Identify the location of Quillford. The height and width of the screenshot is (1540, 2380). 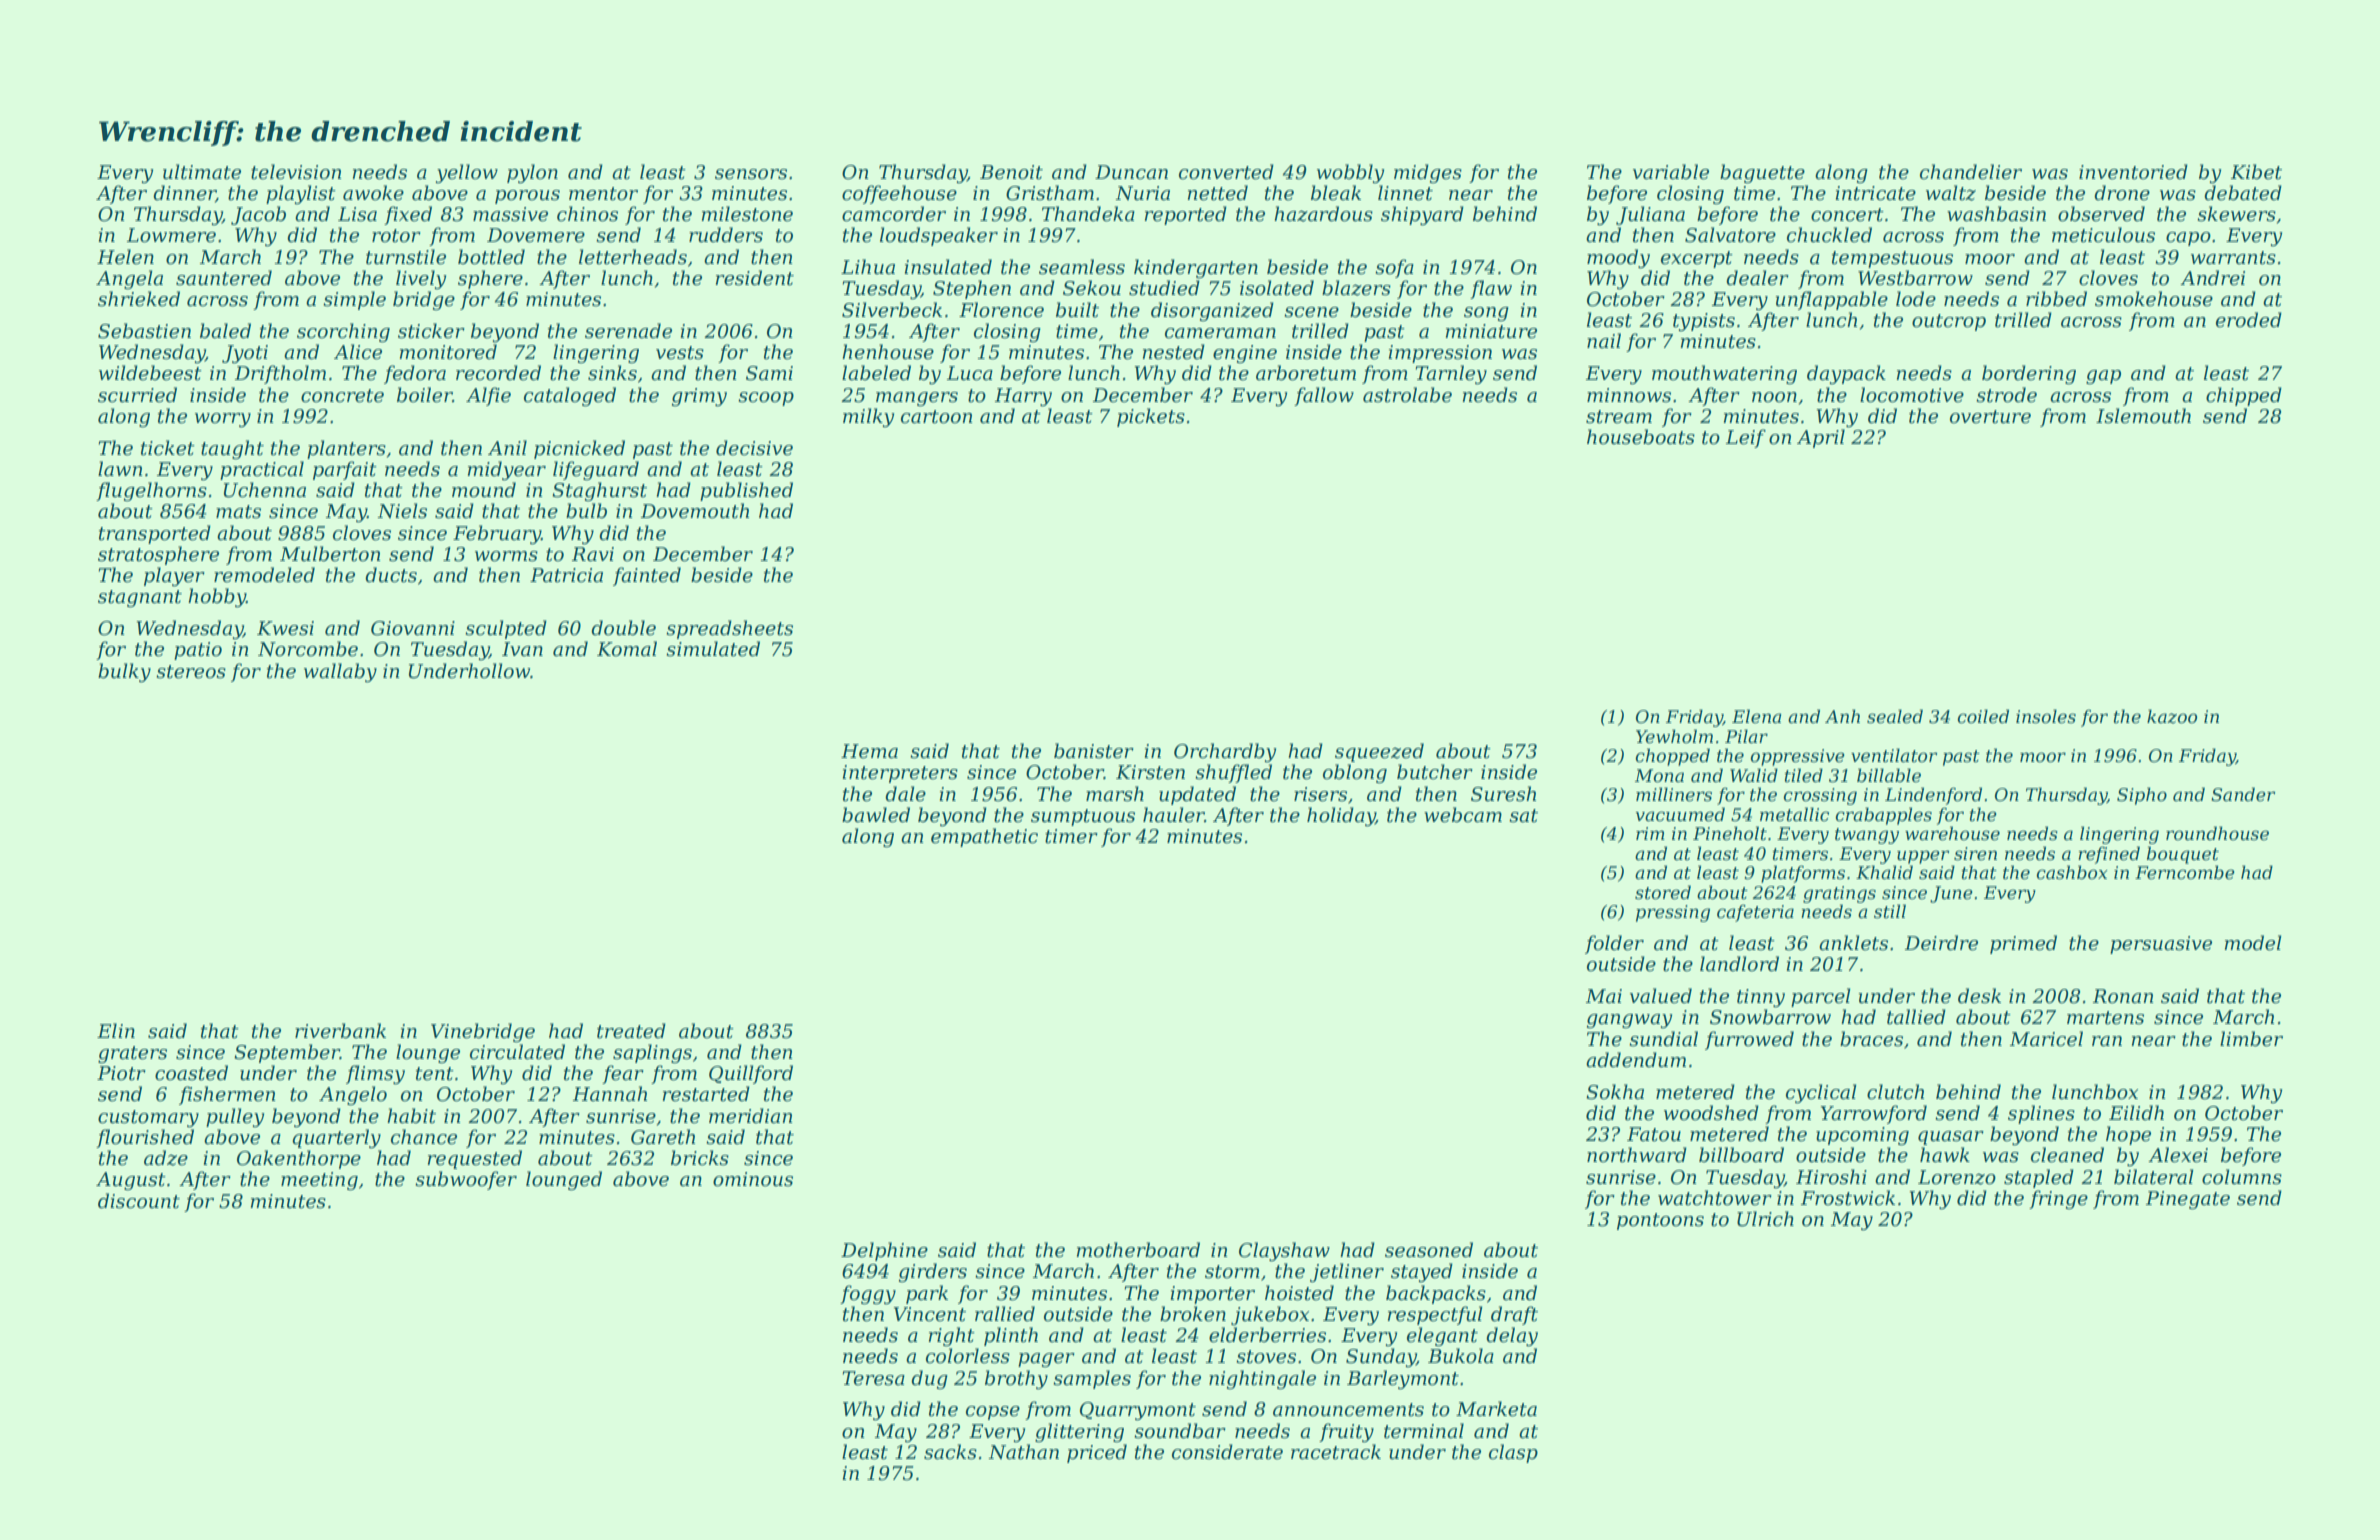
(751, 1074).
